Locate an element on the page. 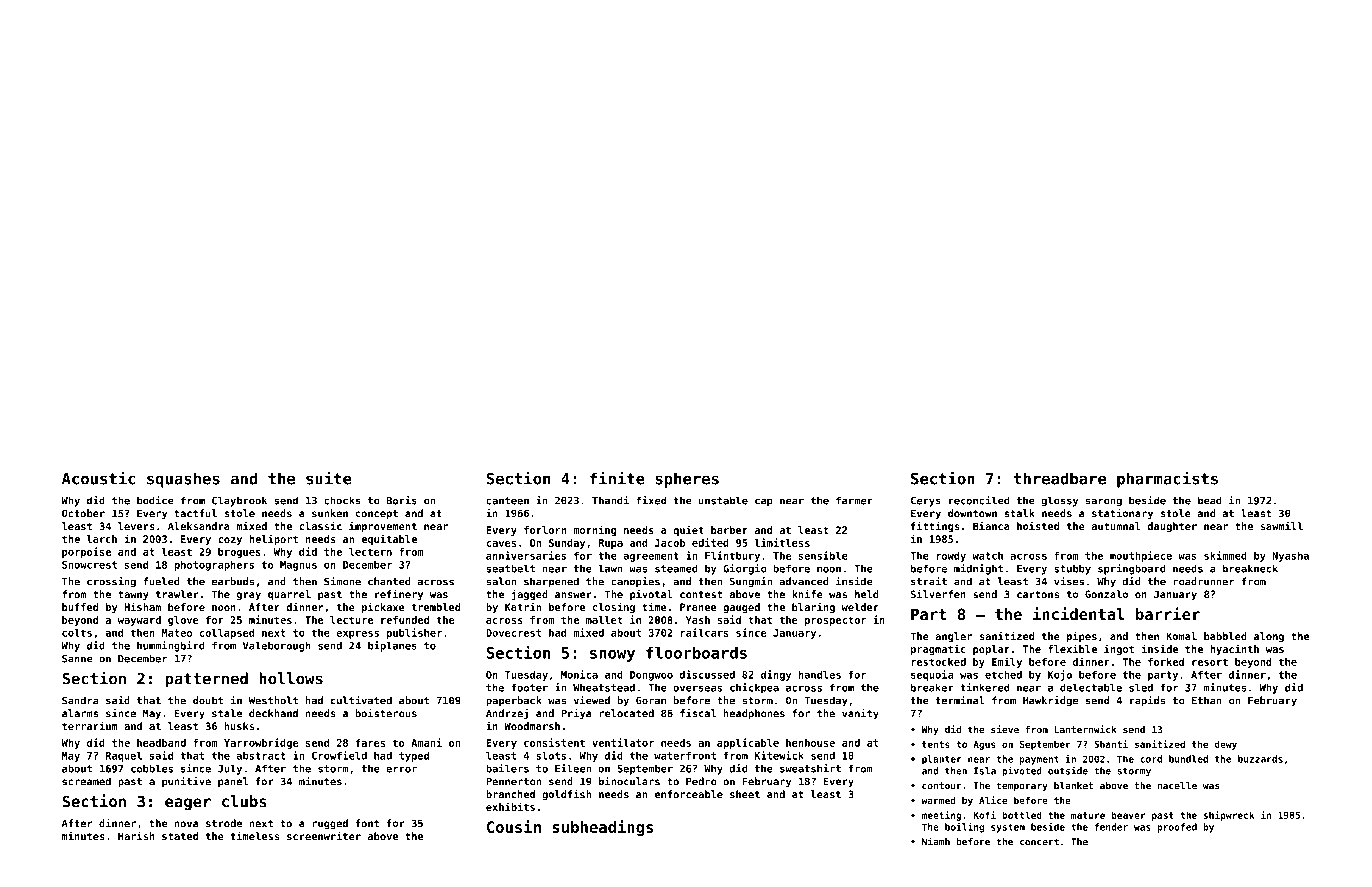 This document has height=887, width=1372. meeting is located at coordinates (941, 816).
